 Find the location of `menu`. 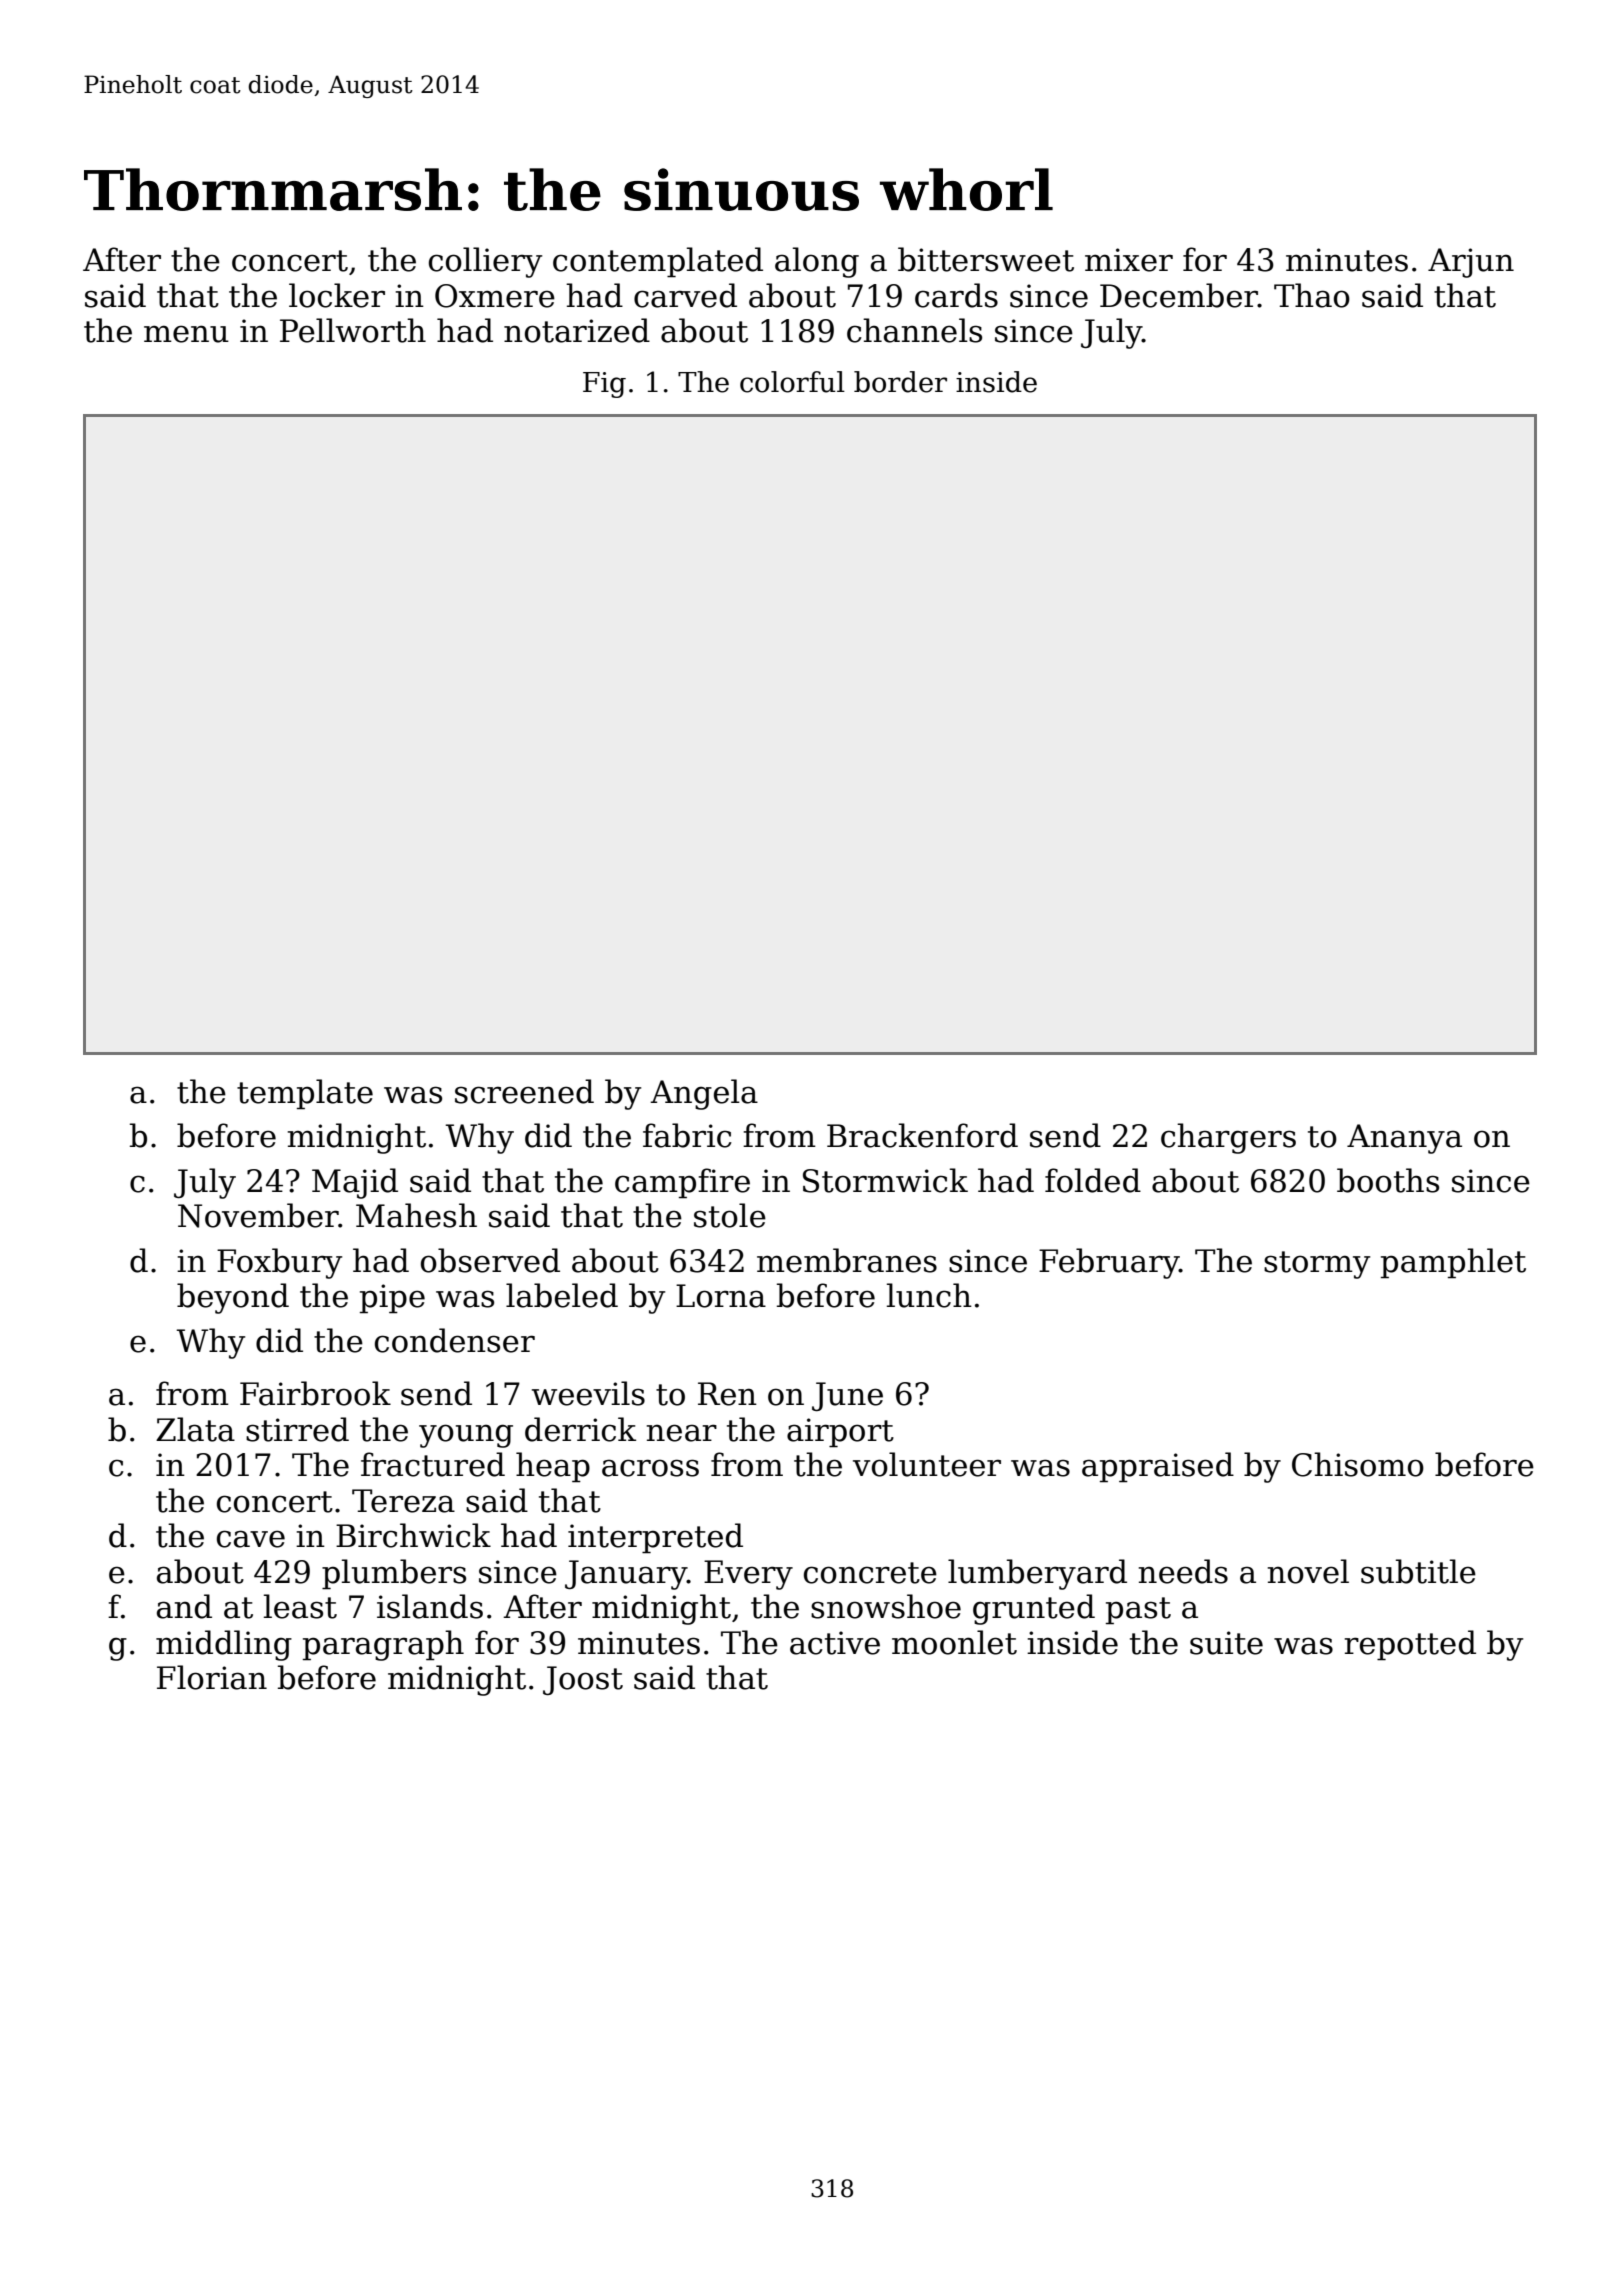

menu is located at coordinates (186, 334).
